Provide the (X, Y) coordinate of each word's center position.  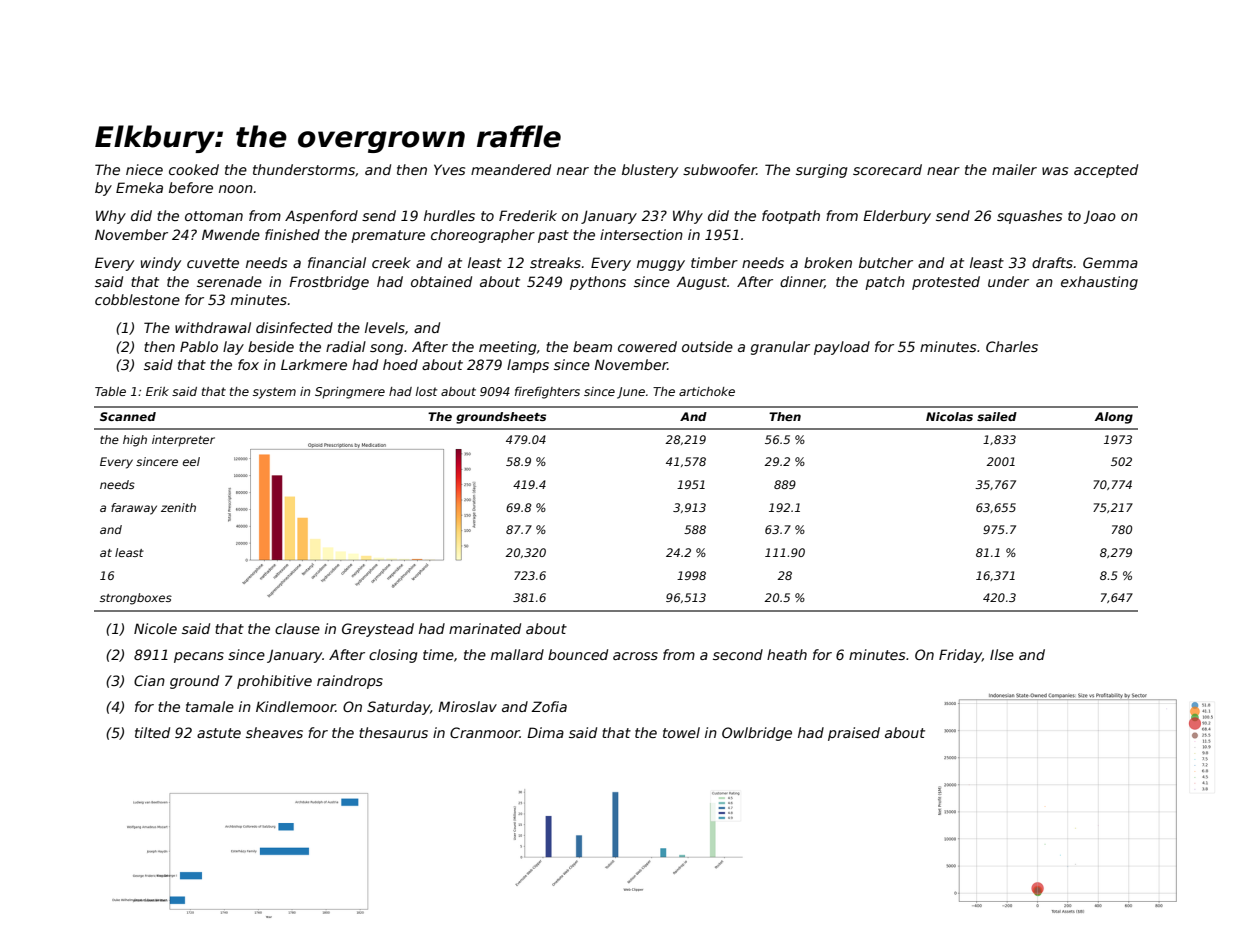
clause (297, 628)
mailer (1014, 169)
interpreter (183, 441)
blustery (650, 171)
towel (681, 732)
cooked (194, 169)
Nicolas (949, 416)
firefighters (547, 393)
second (738, 654)
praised (854, 734)
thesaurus (393, 732)
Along (1114, 418)
